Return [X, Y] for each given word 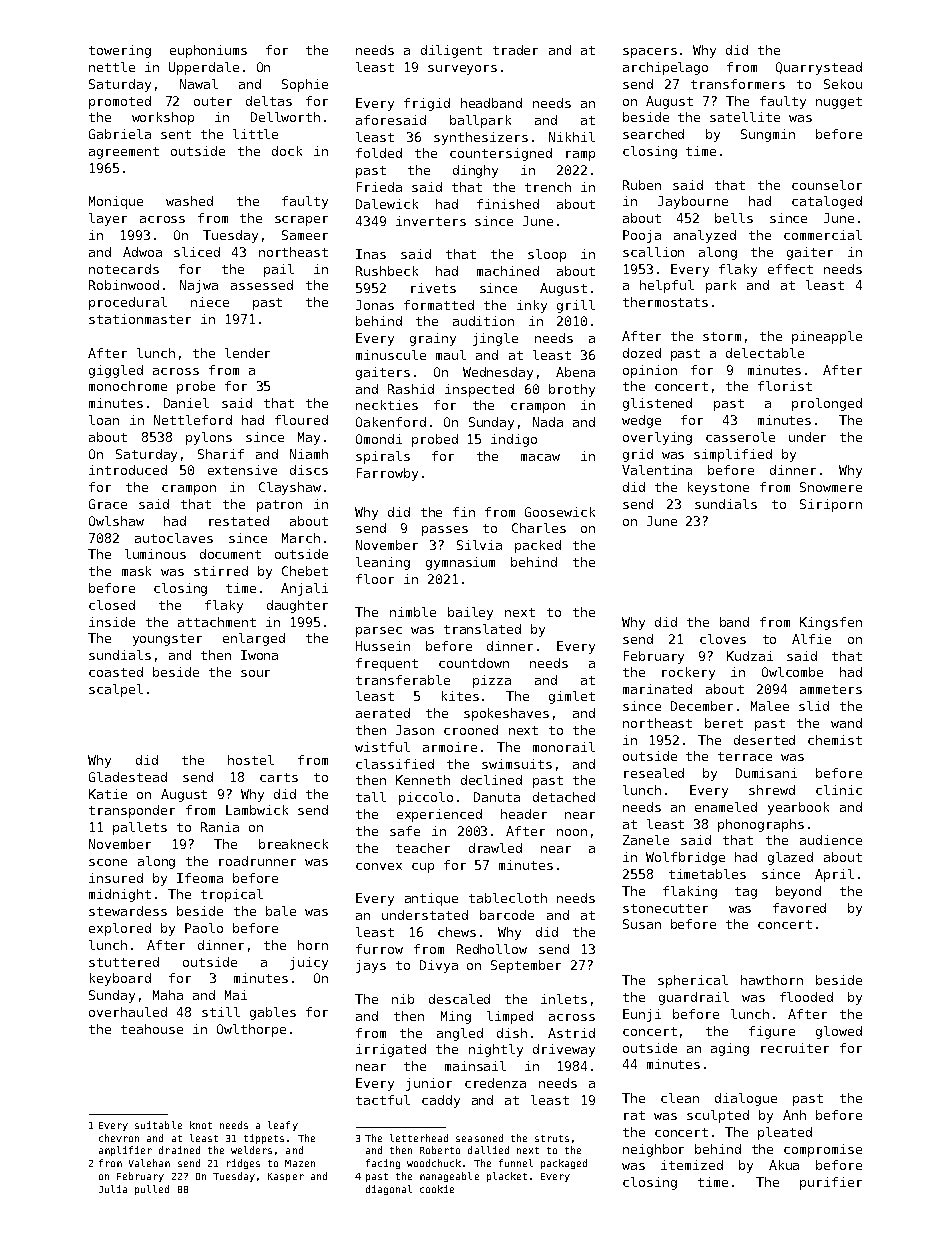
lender [247, 353]
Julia [113, 1189]
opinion [650, 371]
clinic [839, 790]
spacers [650, 53]
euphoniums [208, 51]
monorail [564, 747]
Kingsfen [831, 623]
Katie [108, 794]
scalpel [116, 690]
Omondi [379, 439]
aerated [383, 713]
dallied [488, 1150]
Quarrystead [819, 68]
